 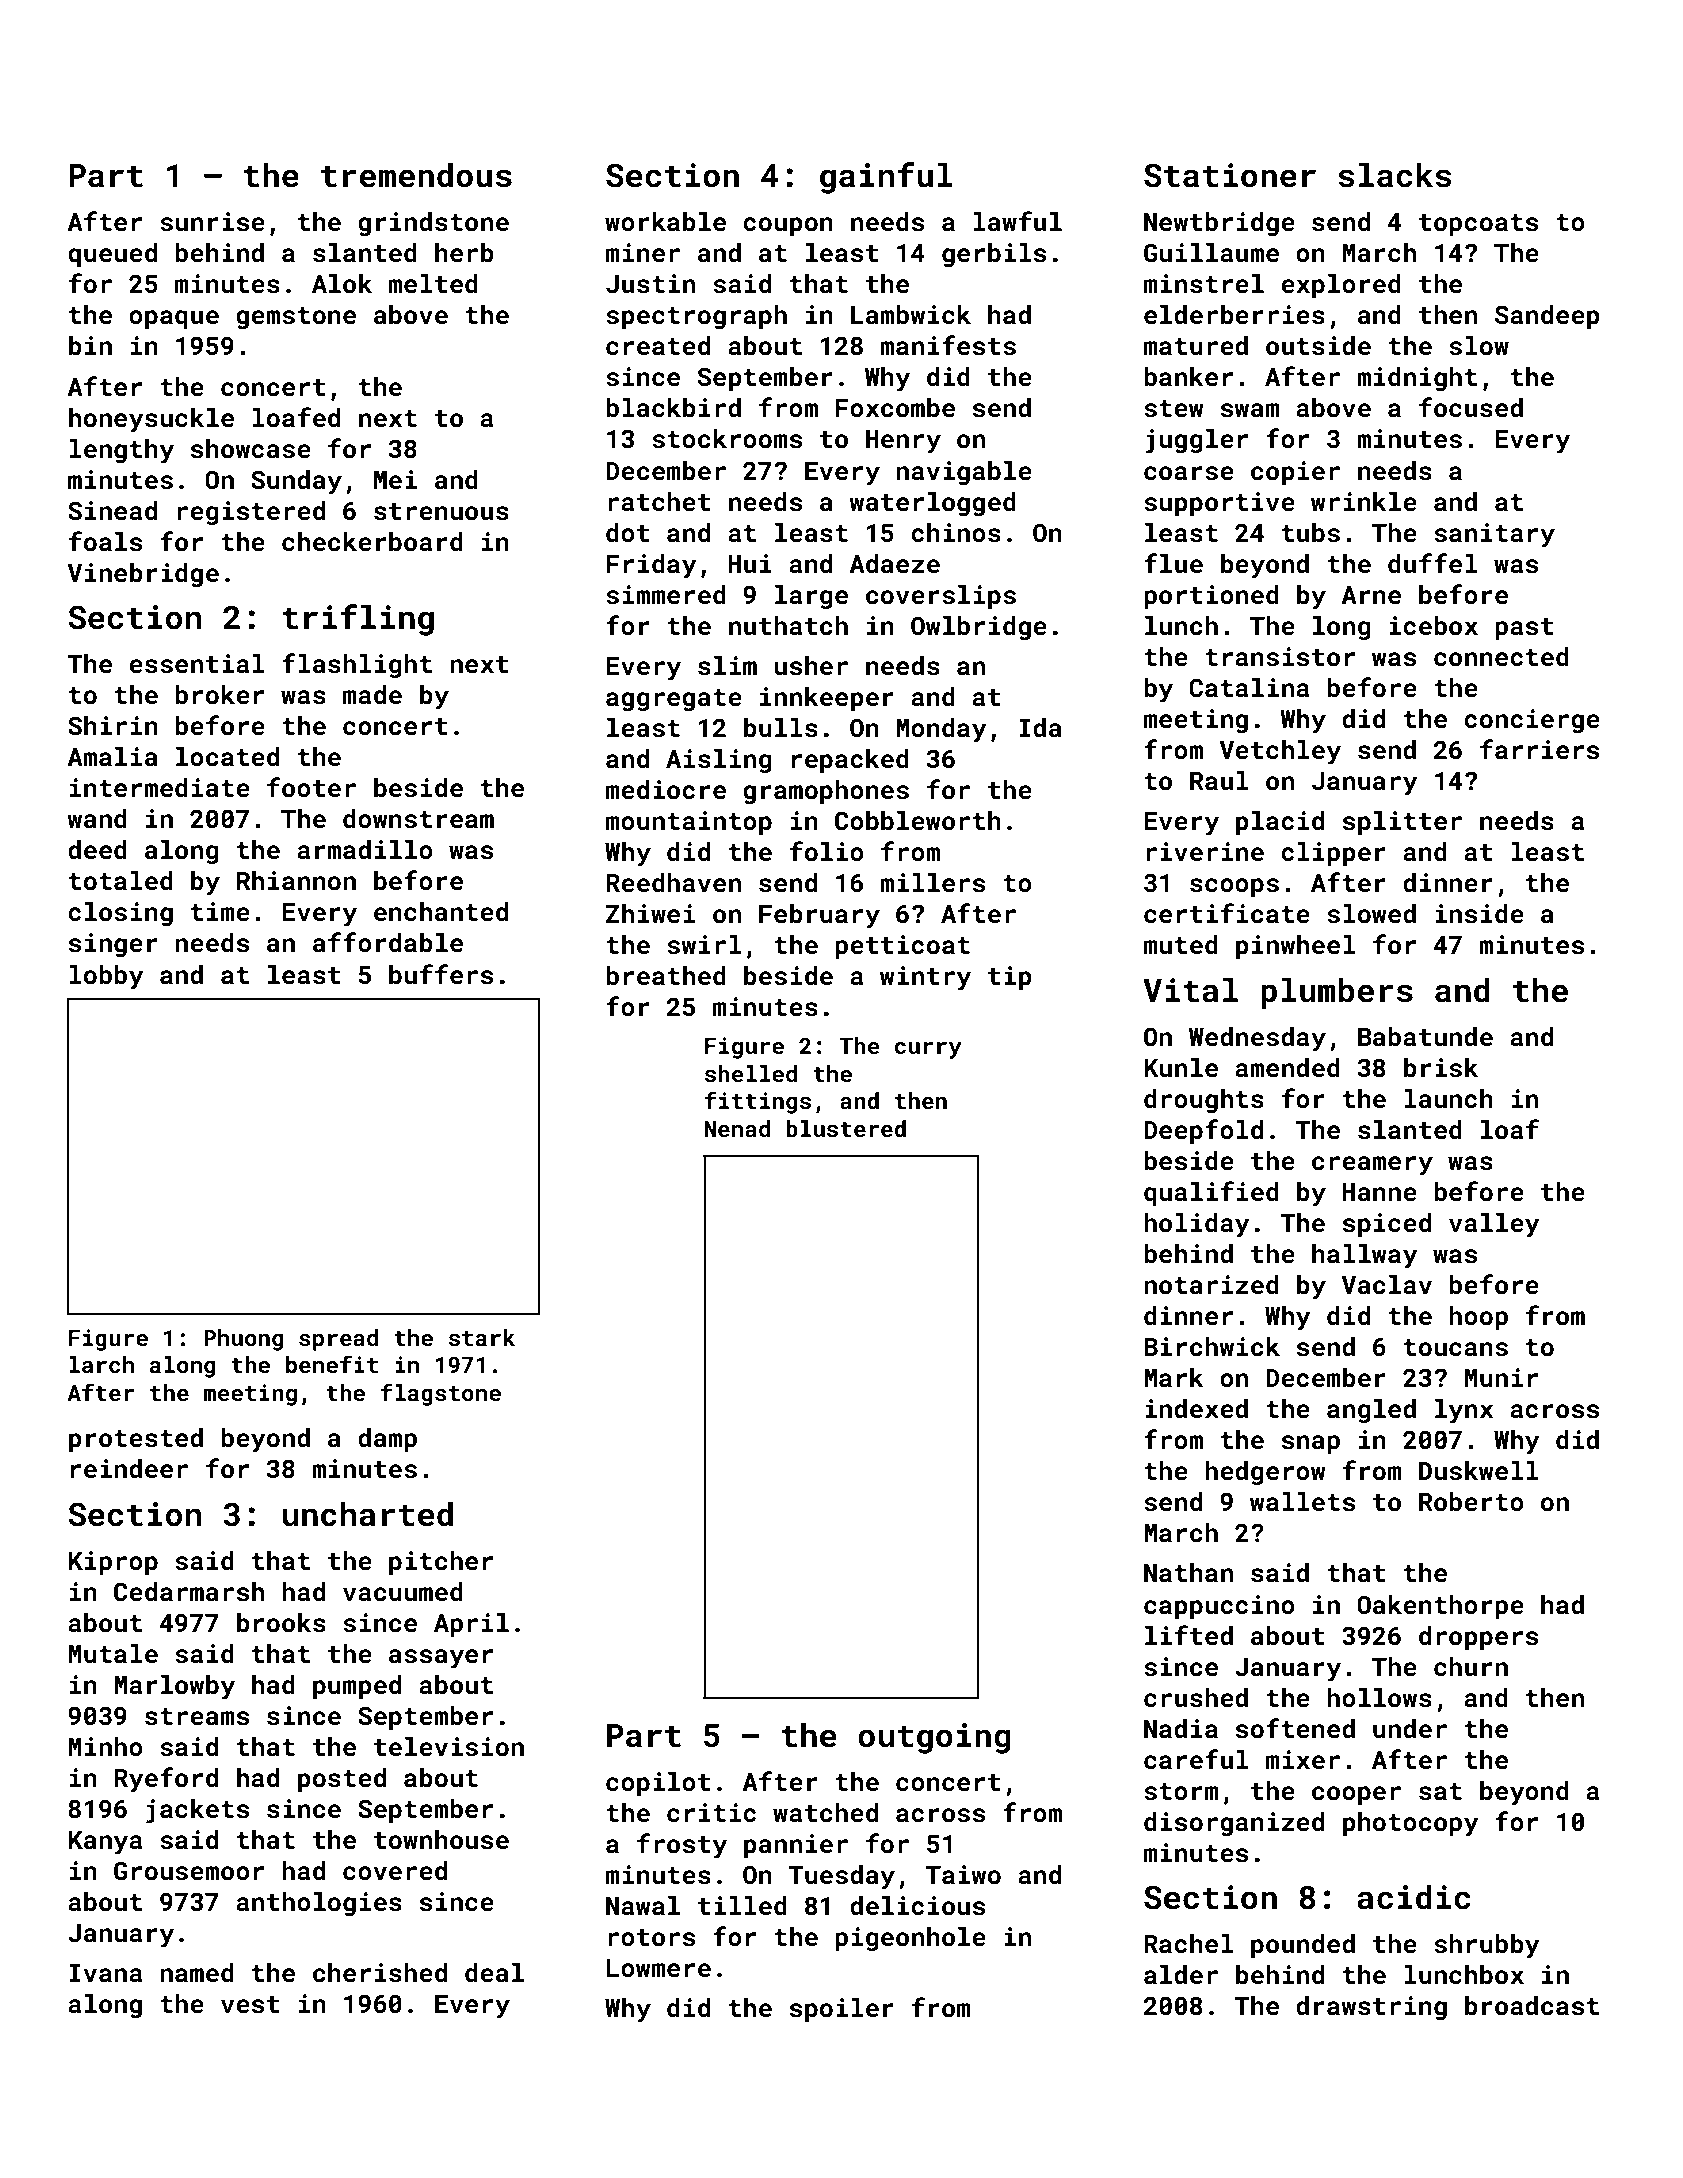 What do you see at coordinates (1174, 1377) in the screenshot?
I see `Mark` at bounding box center [1174, 1377].
